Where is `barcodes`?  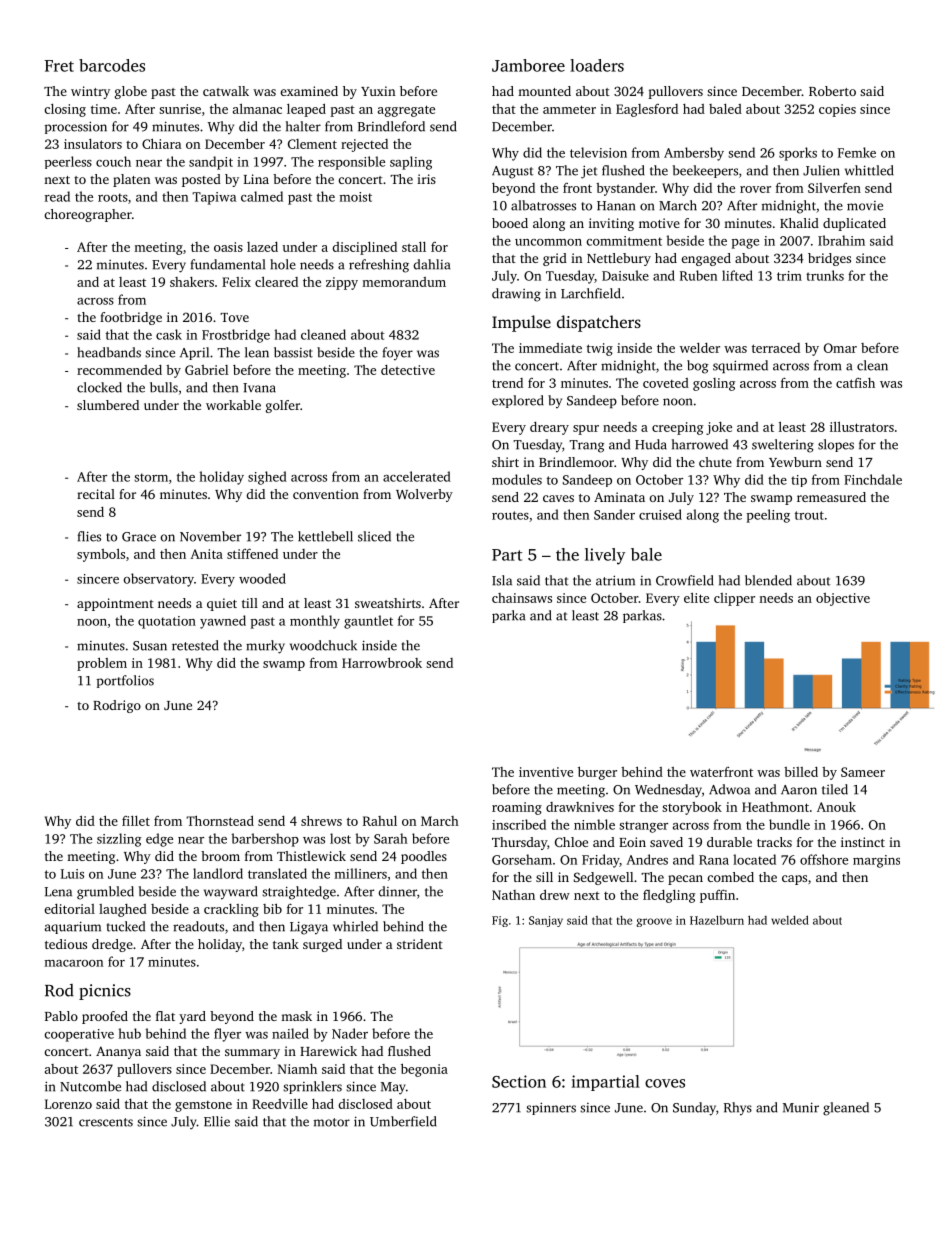
barcodes is located at coordinates (112, 65).
